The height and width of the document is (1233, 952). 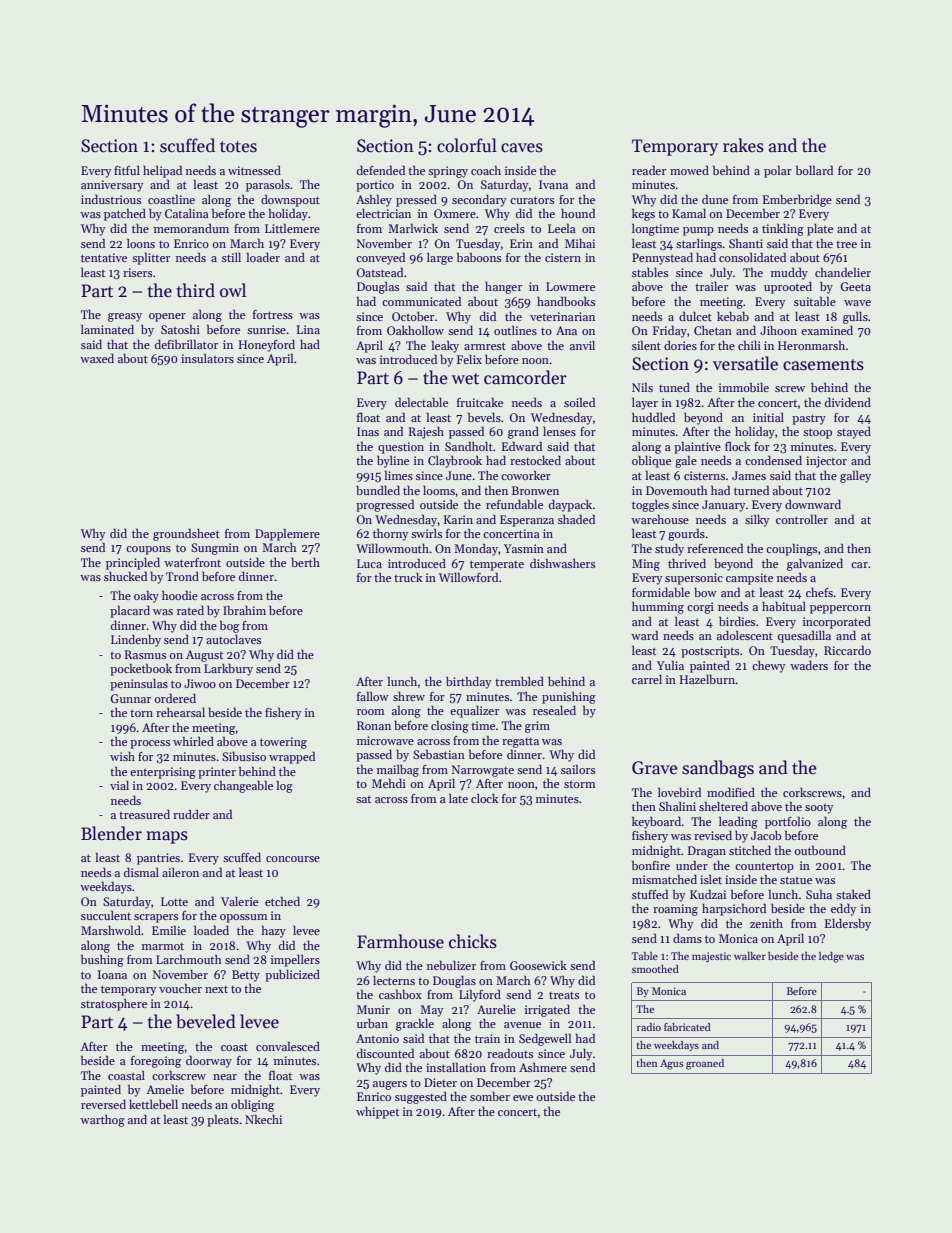 What do you see at coordinates (569, 697) in the document?
I see `punishing` at bounding box center [569, 697].
